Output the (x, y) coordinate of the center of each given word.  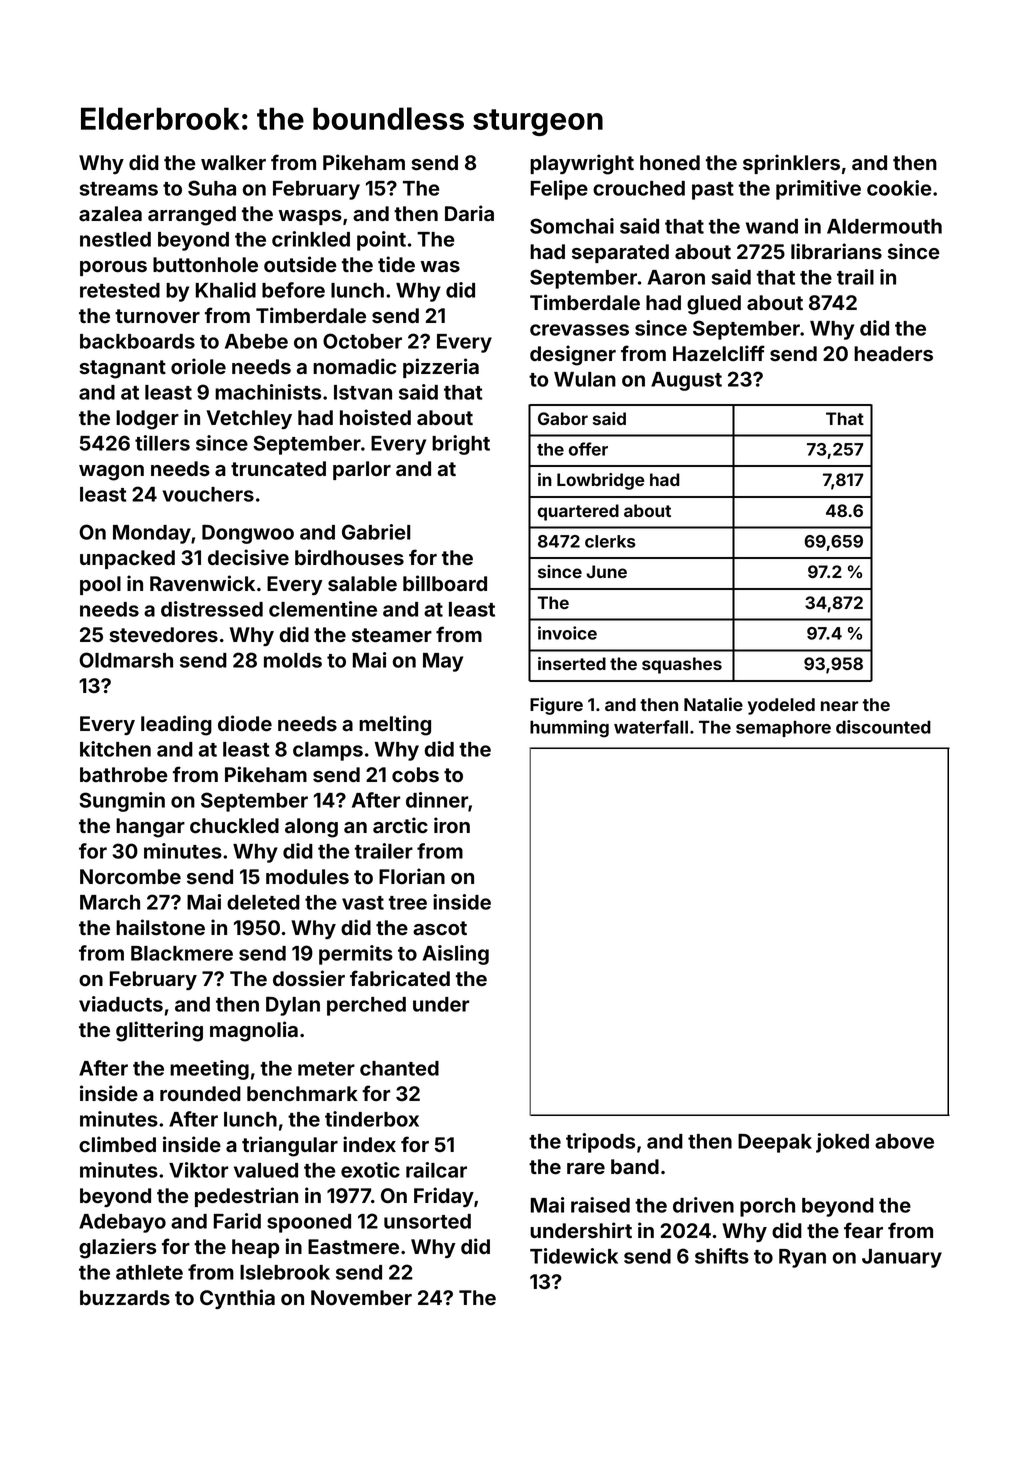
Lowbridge (600, 481)
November (361, 1298)
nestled (115, 239)
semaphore (783, 728)
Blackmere (182, 953)
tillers (162, 443)
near (839, 706)
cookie (899, 188)
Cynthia (237, 1299)
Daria (469, 213)
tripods (600, 1143)
